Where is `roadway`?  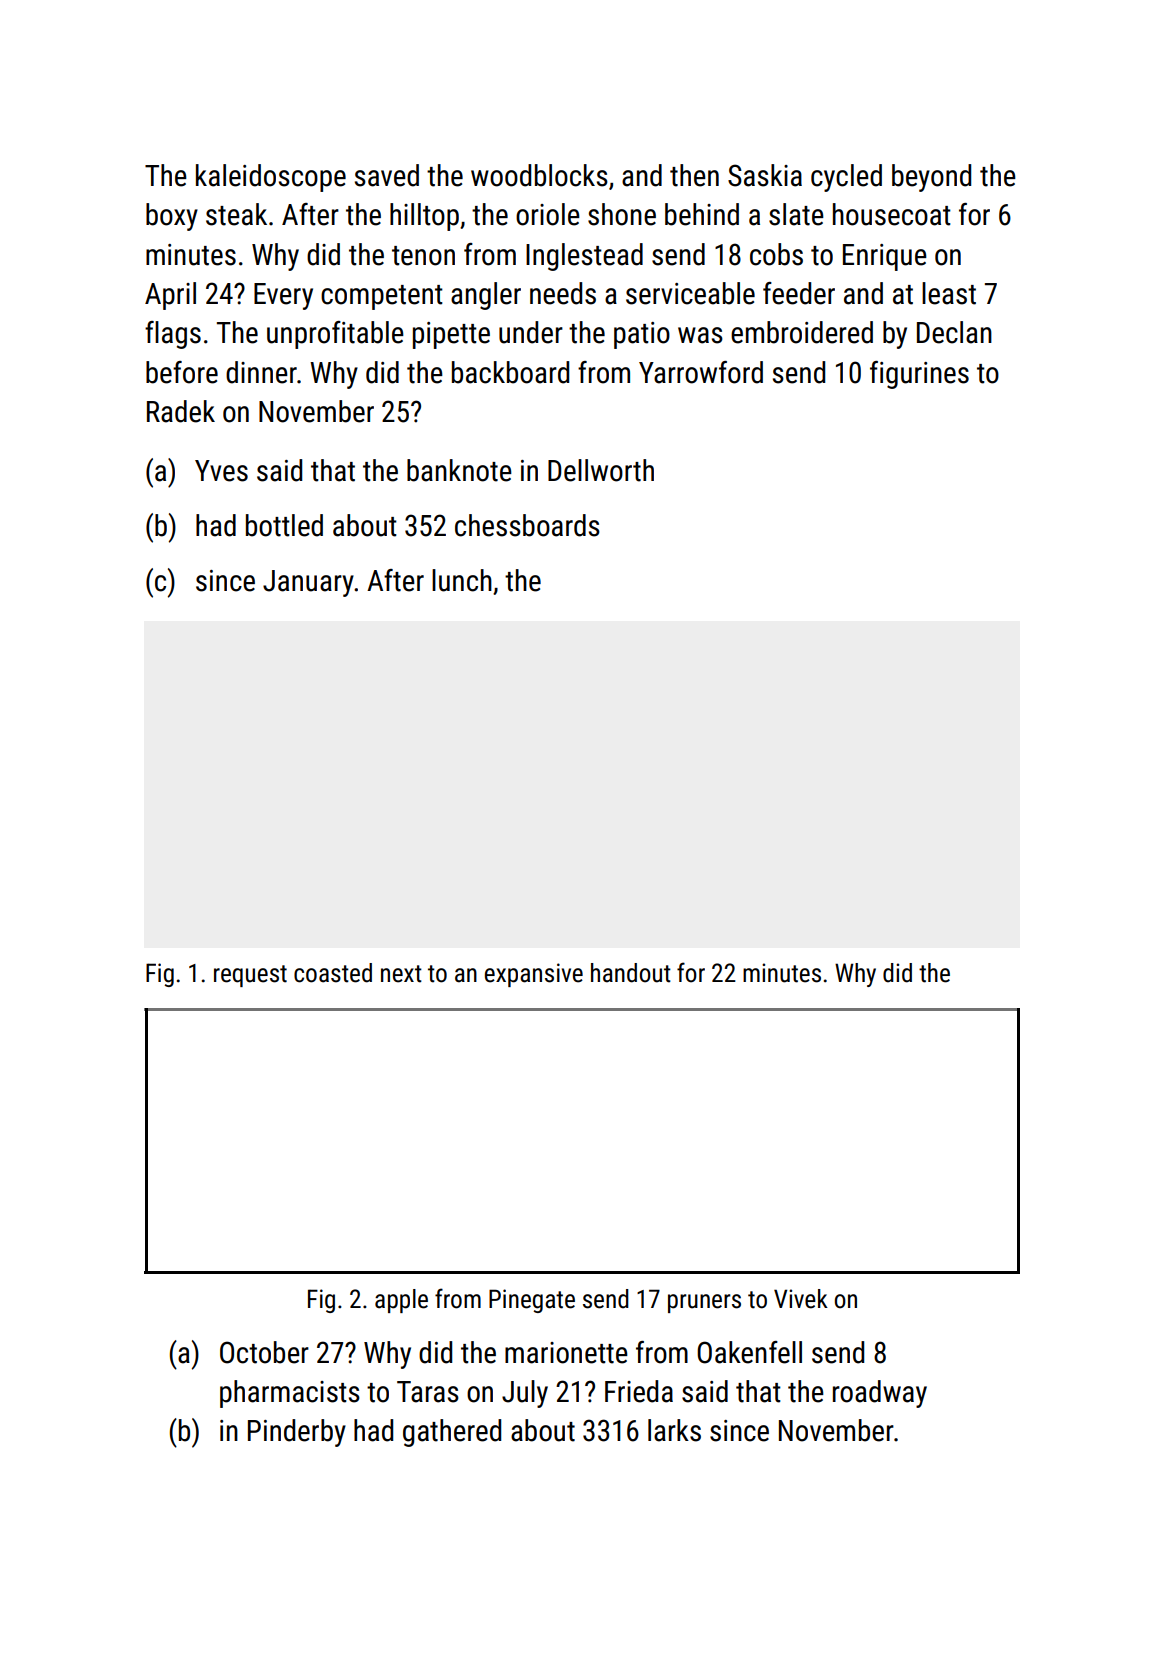 roadway is located at coordinates (880, 1394).
